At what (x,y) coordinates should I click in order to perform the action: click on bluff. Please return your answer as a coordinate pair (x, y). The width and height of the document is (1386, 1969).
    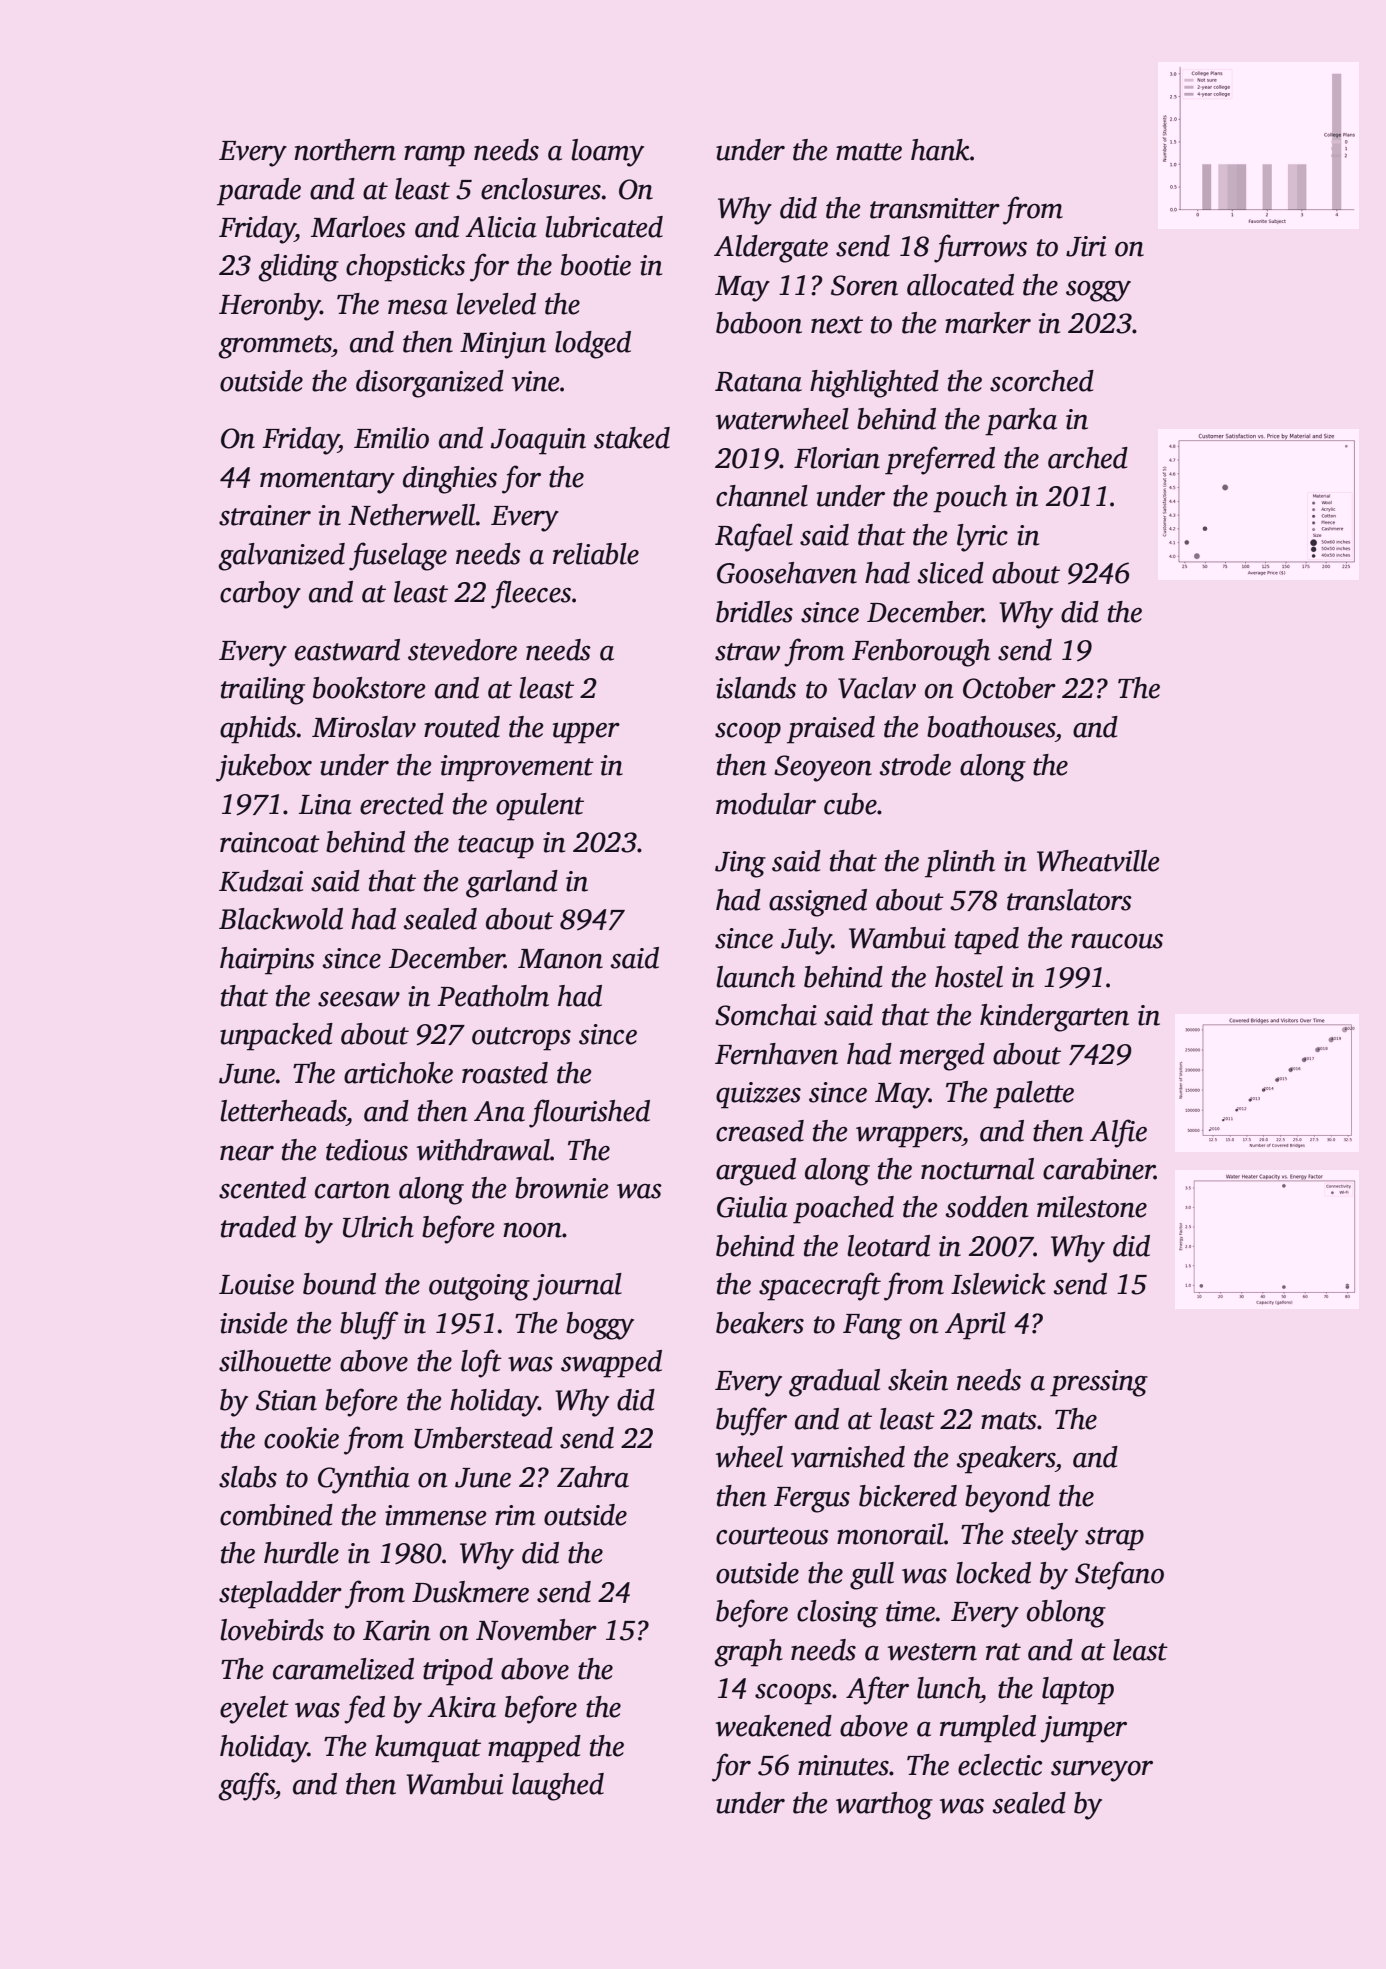
    Looking at the image, I should click on (369, 1325).
